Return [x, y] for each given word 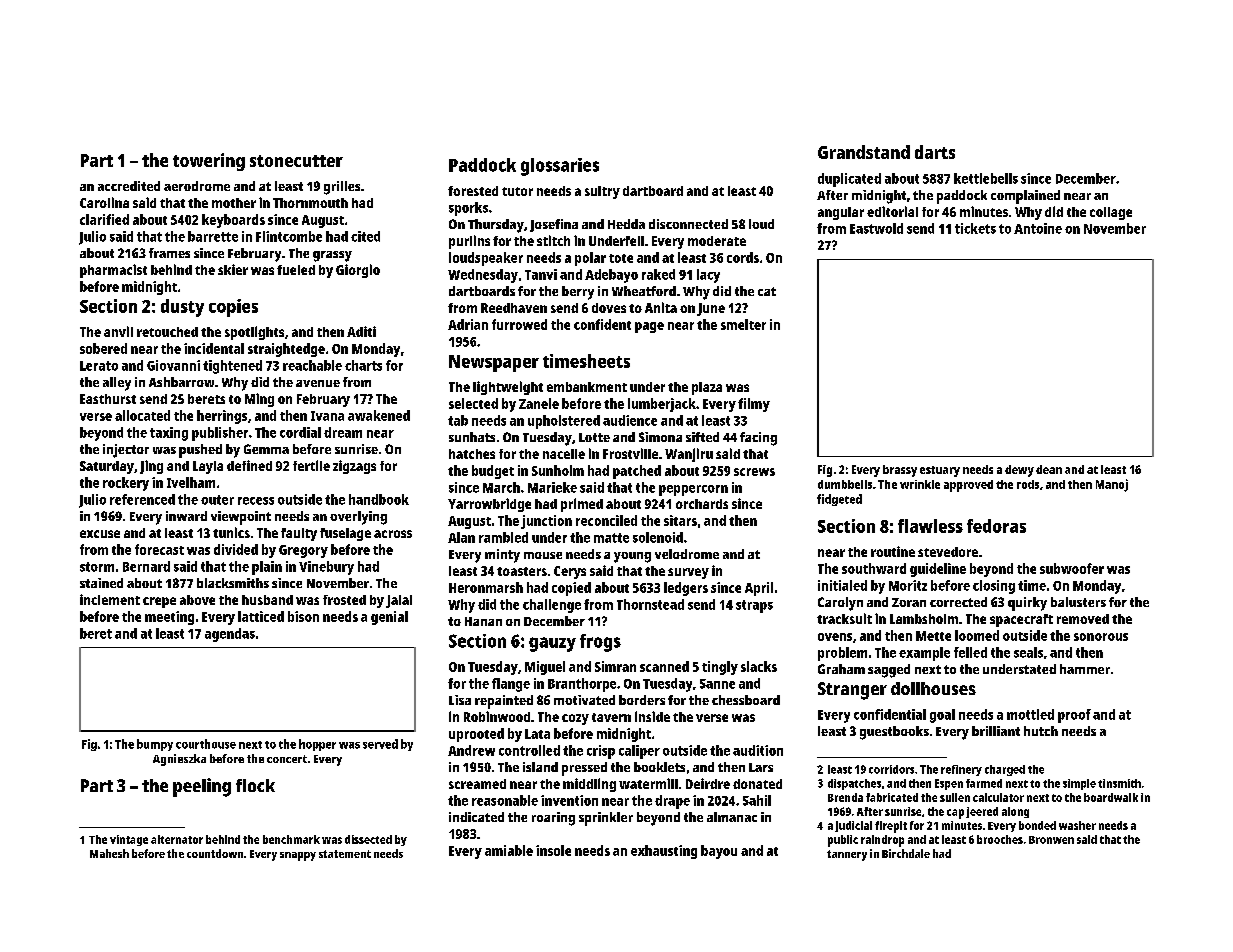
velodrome [687, 554]
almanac [732, 817]
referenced [142, 499]
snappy [298, 856]
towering [209, 162]
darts [935, 152]
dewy [1019, 471]
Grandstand [864, 152]
